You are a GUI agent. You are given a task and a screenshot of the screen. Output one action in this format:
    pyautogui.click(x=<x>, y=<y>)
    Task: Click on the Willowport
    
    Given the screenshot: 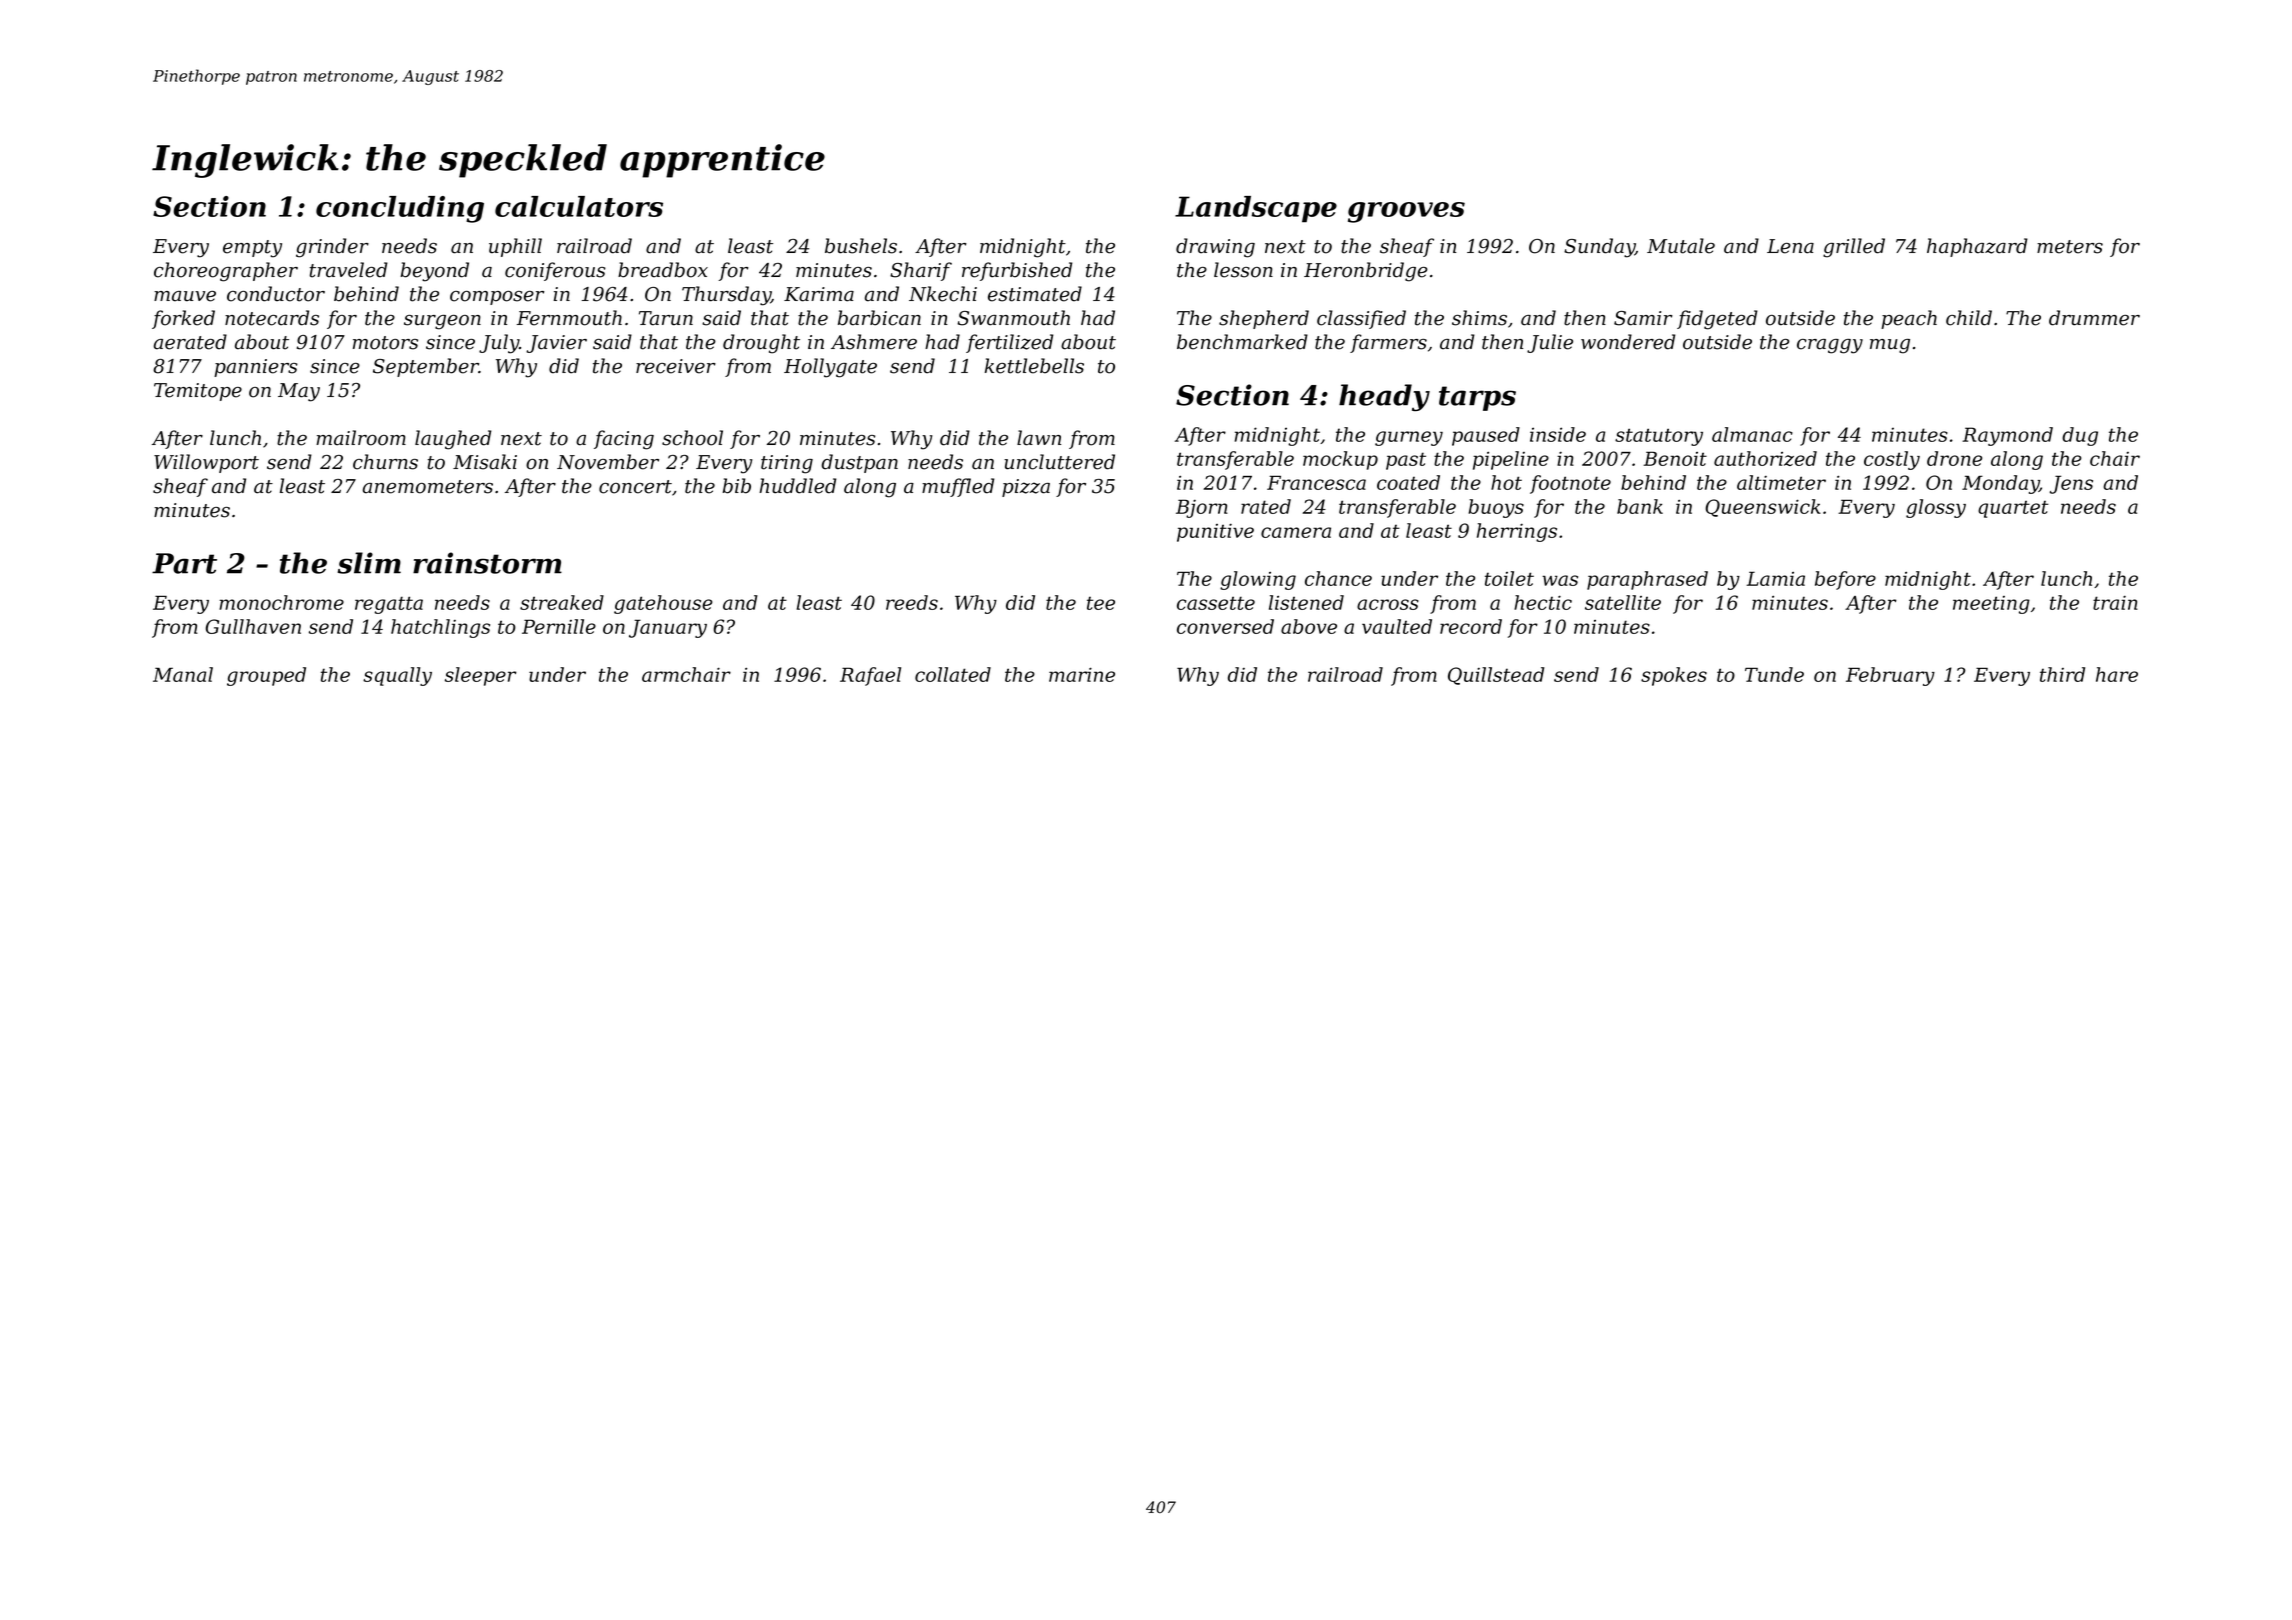 What is the action you would take?
    pyautogui.click(x=206, y=463)
